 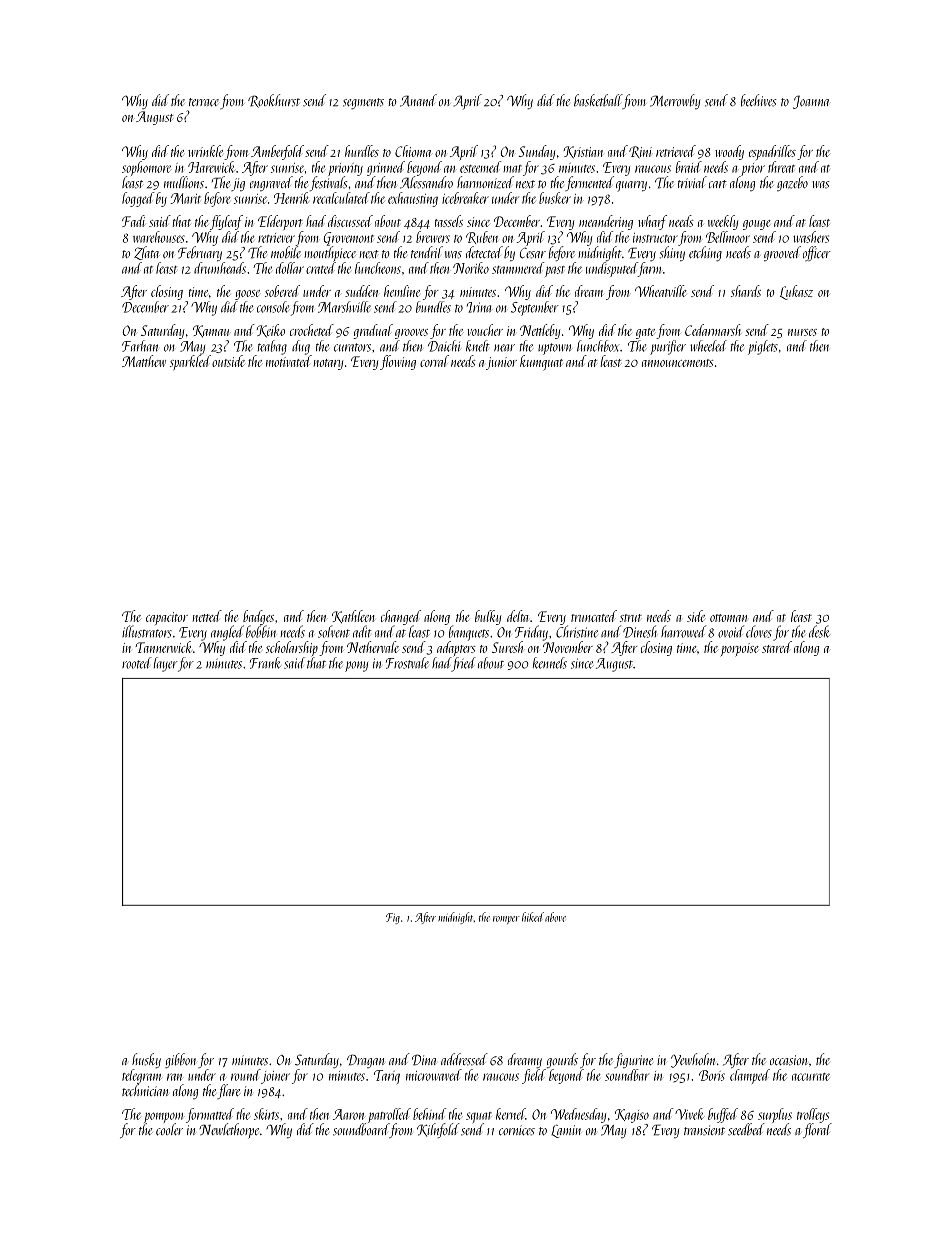 What do you see at coordinates (271, 331) in the page?
I see `Keiko` at bounding box center [271, 331].
